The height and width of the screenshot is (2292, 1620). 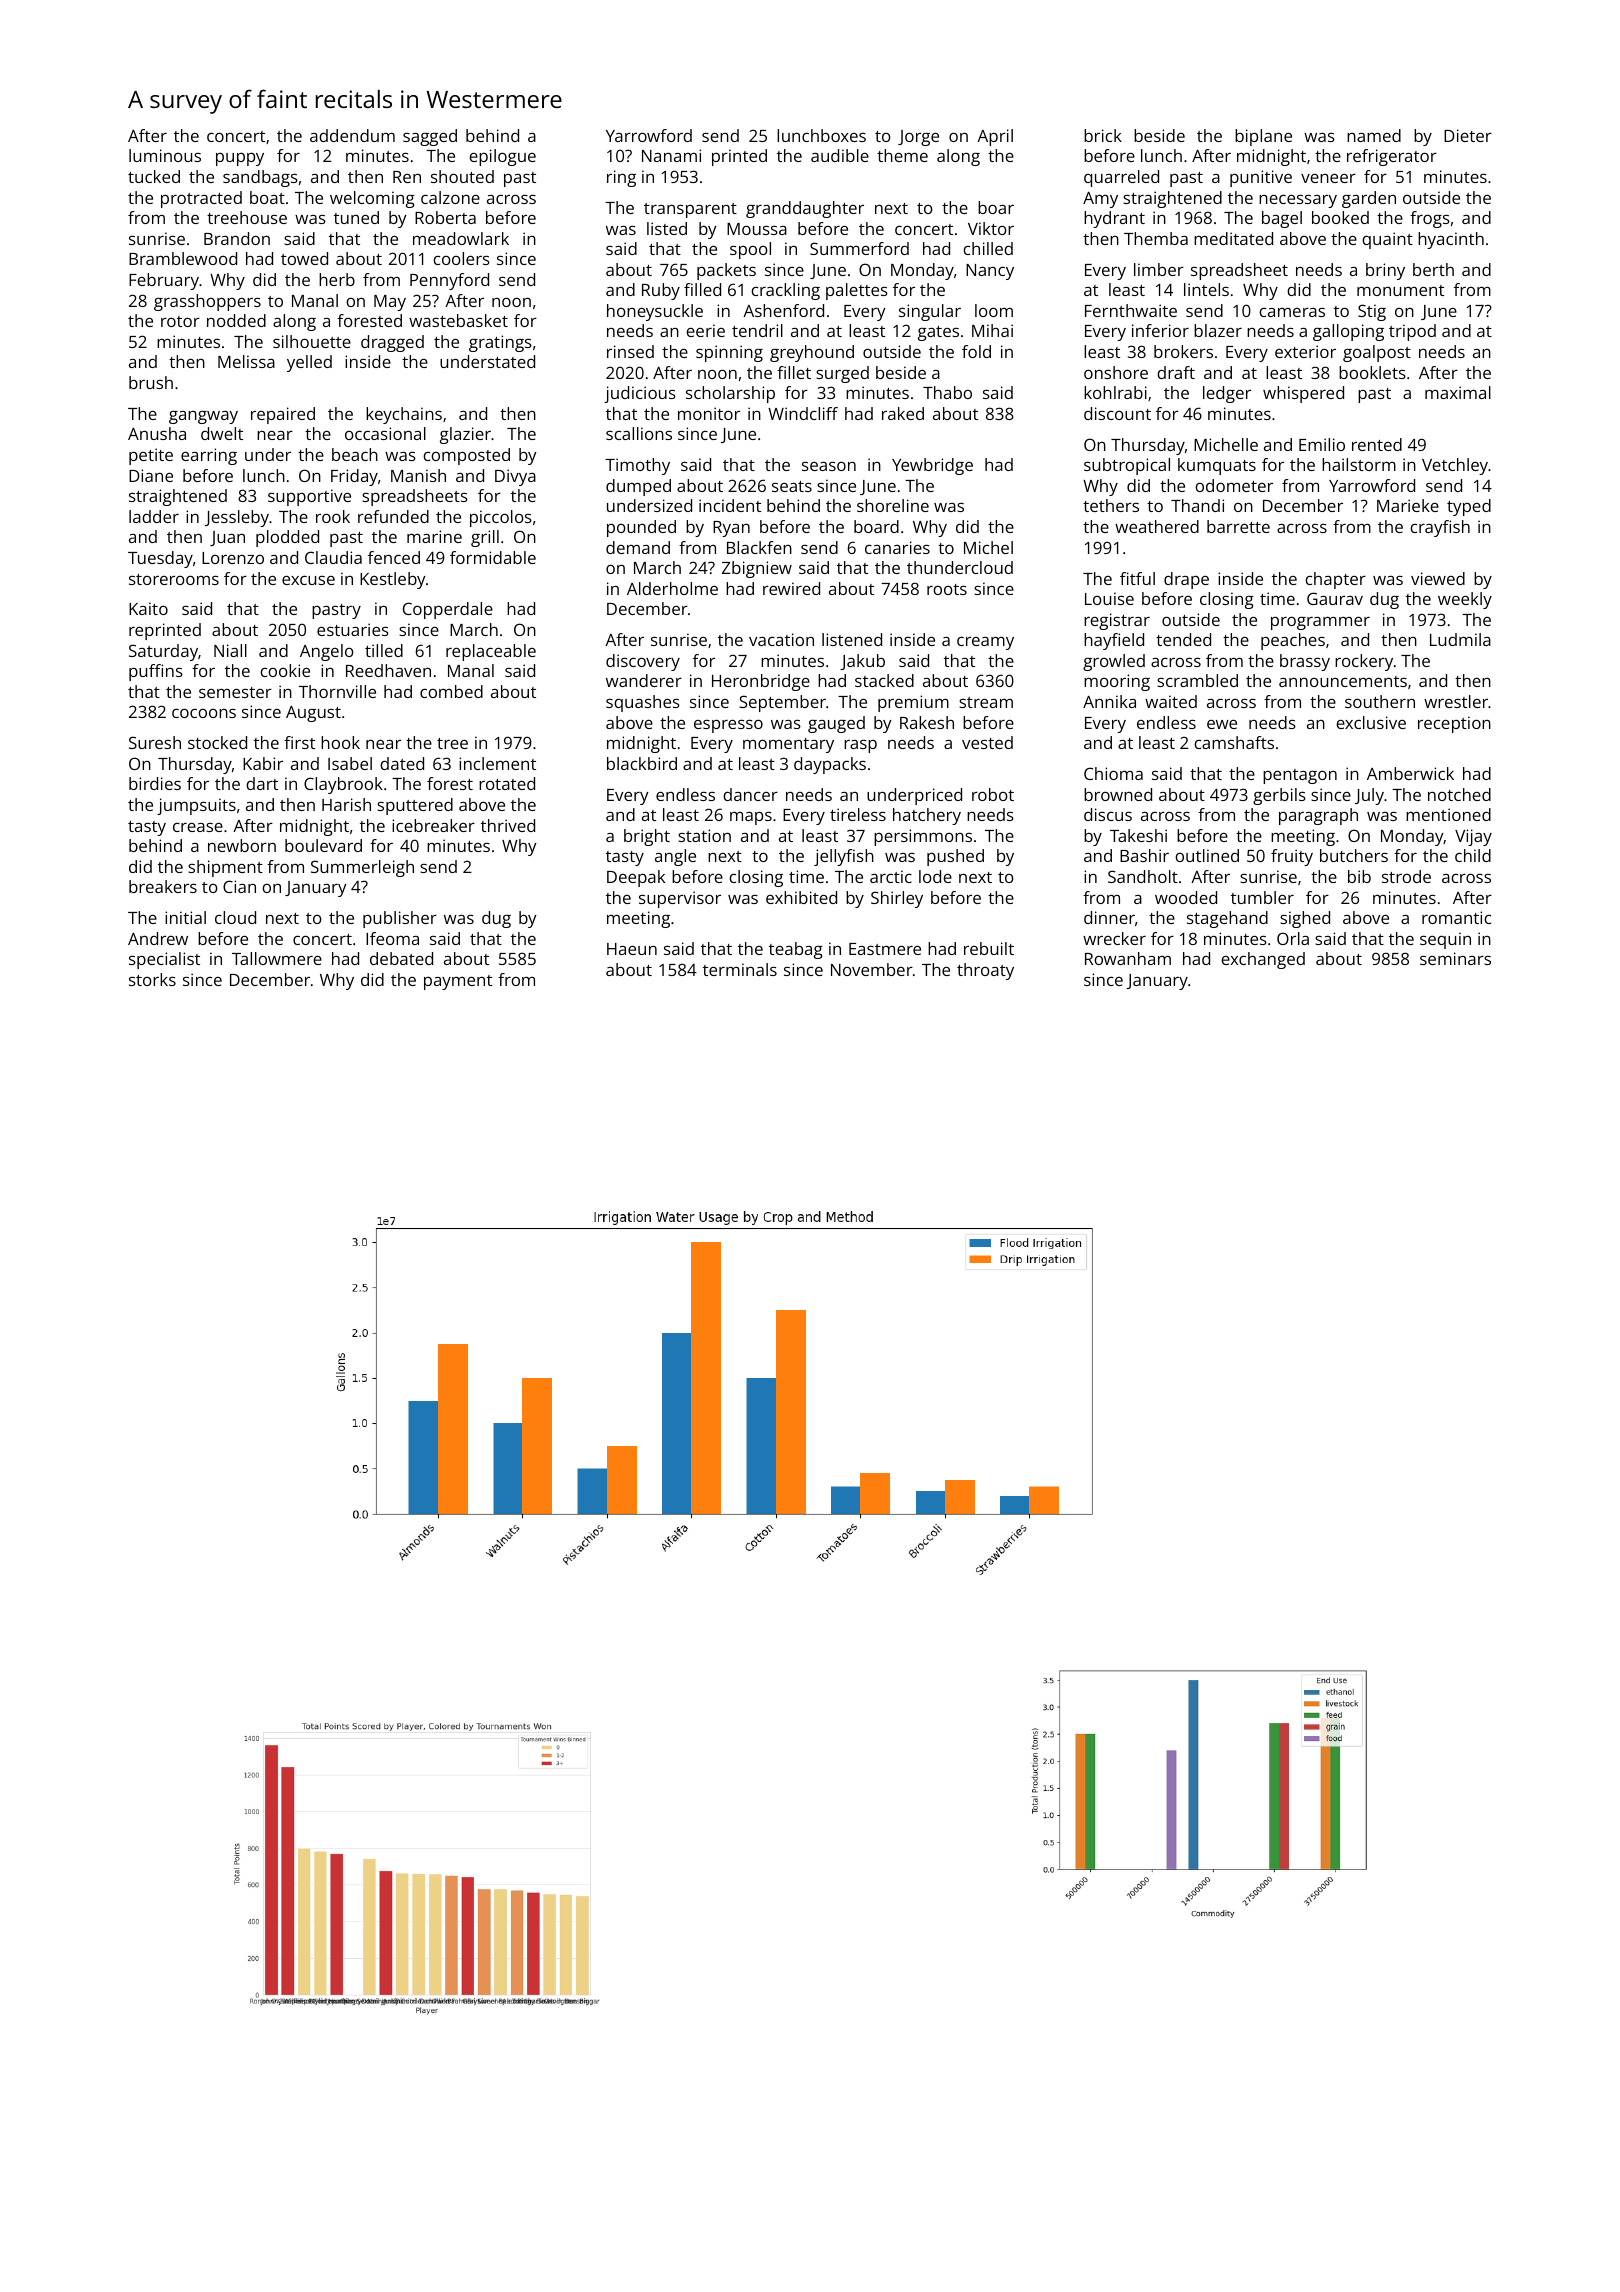 What do you see at coordinates (985, 971) in the screenshot?
I see `throaty` at bounding box center [985, 971].
